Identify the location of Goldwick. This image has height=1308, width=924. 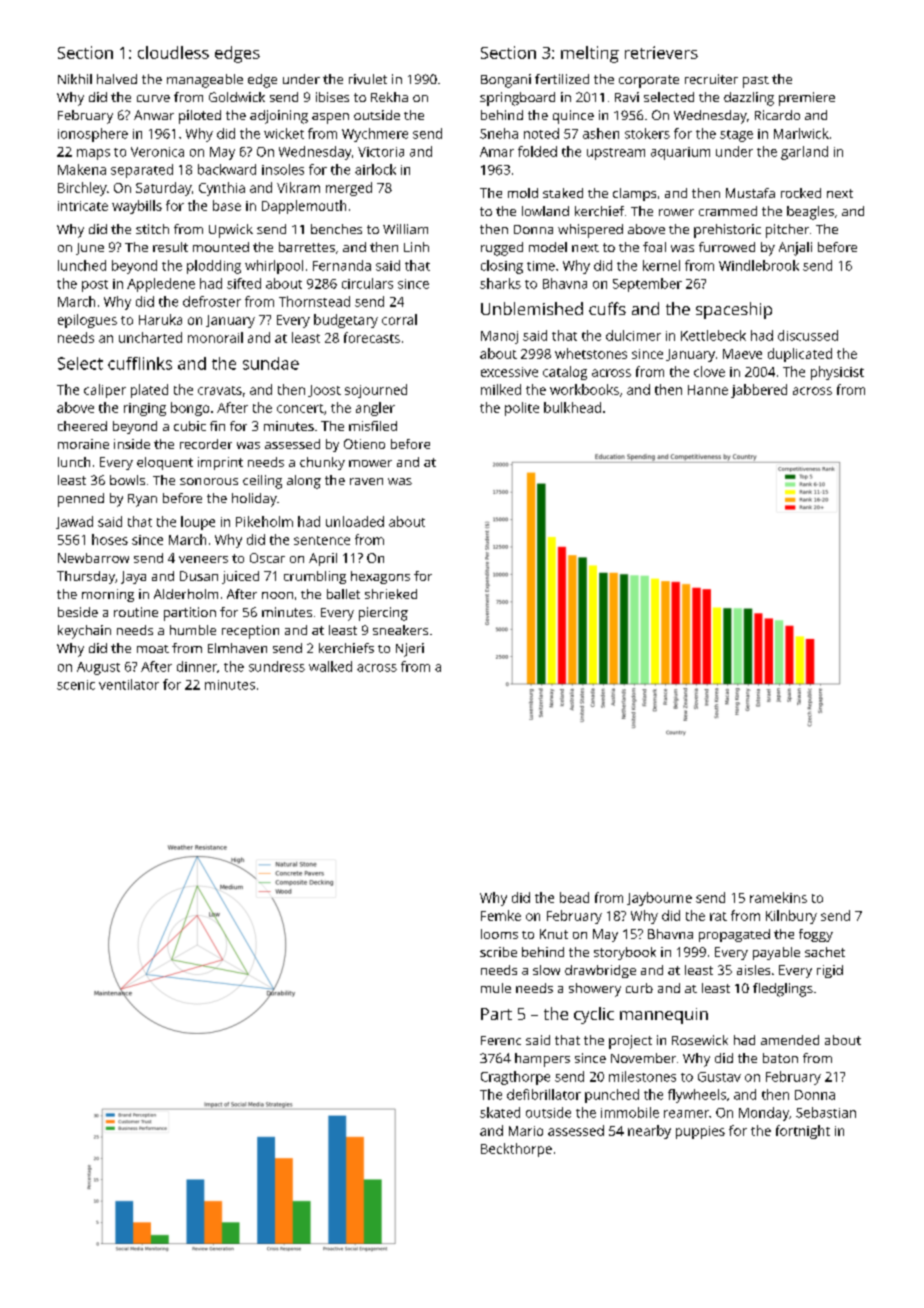
(237, 97).
